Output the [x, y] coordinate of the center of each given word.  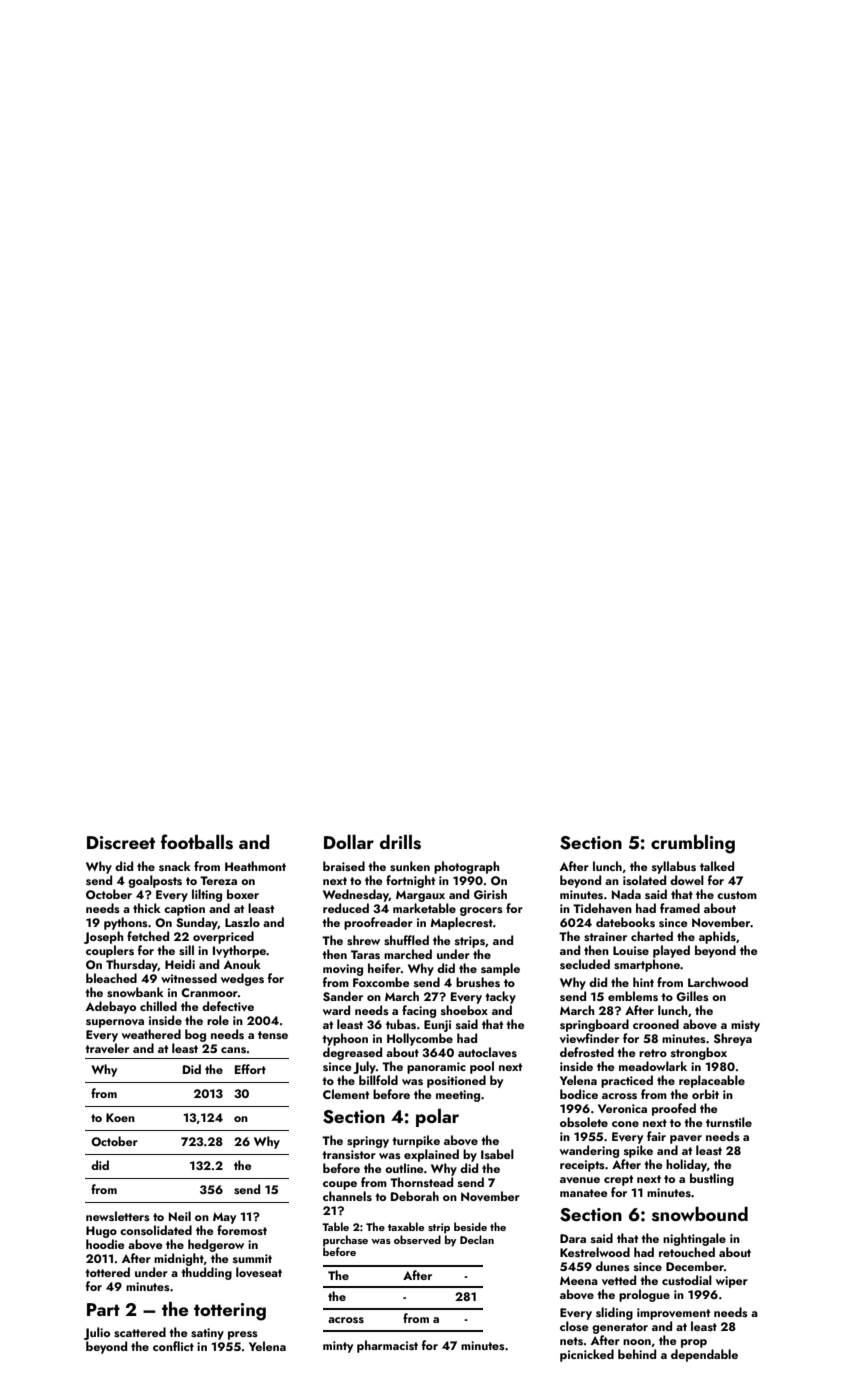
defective [228, 1006]
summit [252, 1258]
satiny [207, 1334]
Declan [477, 1239]
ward [336, 1010]
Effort [250, 1069]
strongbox [699, 1053]
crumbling [693, 844]
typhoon [345, 1039]
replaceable [712, 1081]
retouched [687, 1252]
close [574, 1326]
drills [400, 842]
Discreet [121, 843]
